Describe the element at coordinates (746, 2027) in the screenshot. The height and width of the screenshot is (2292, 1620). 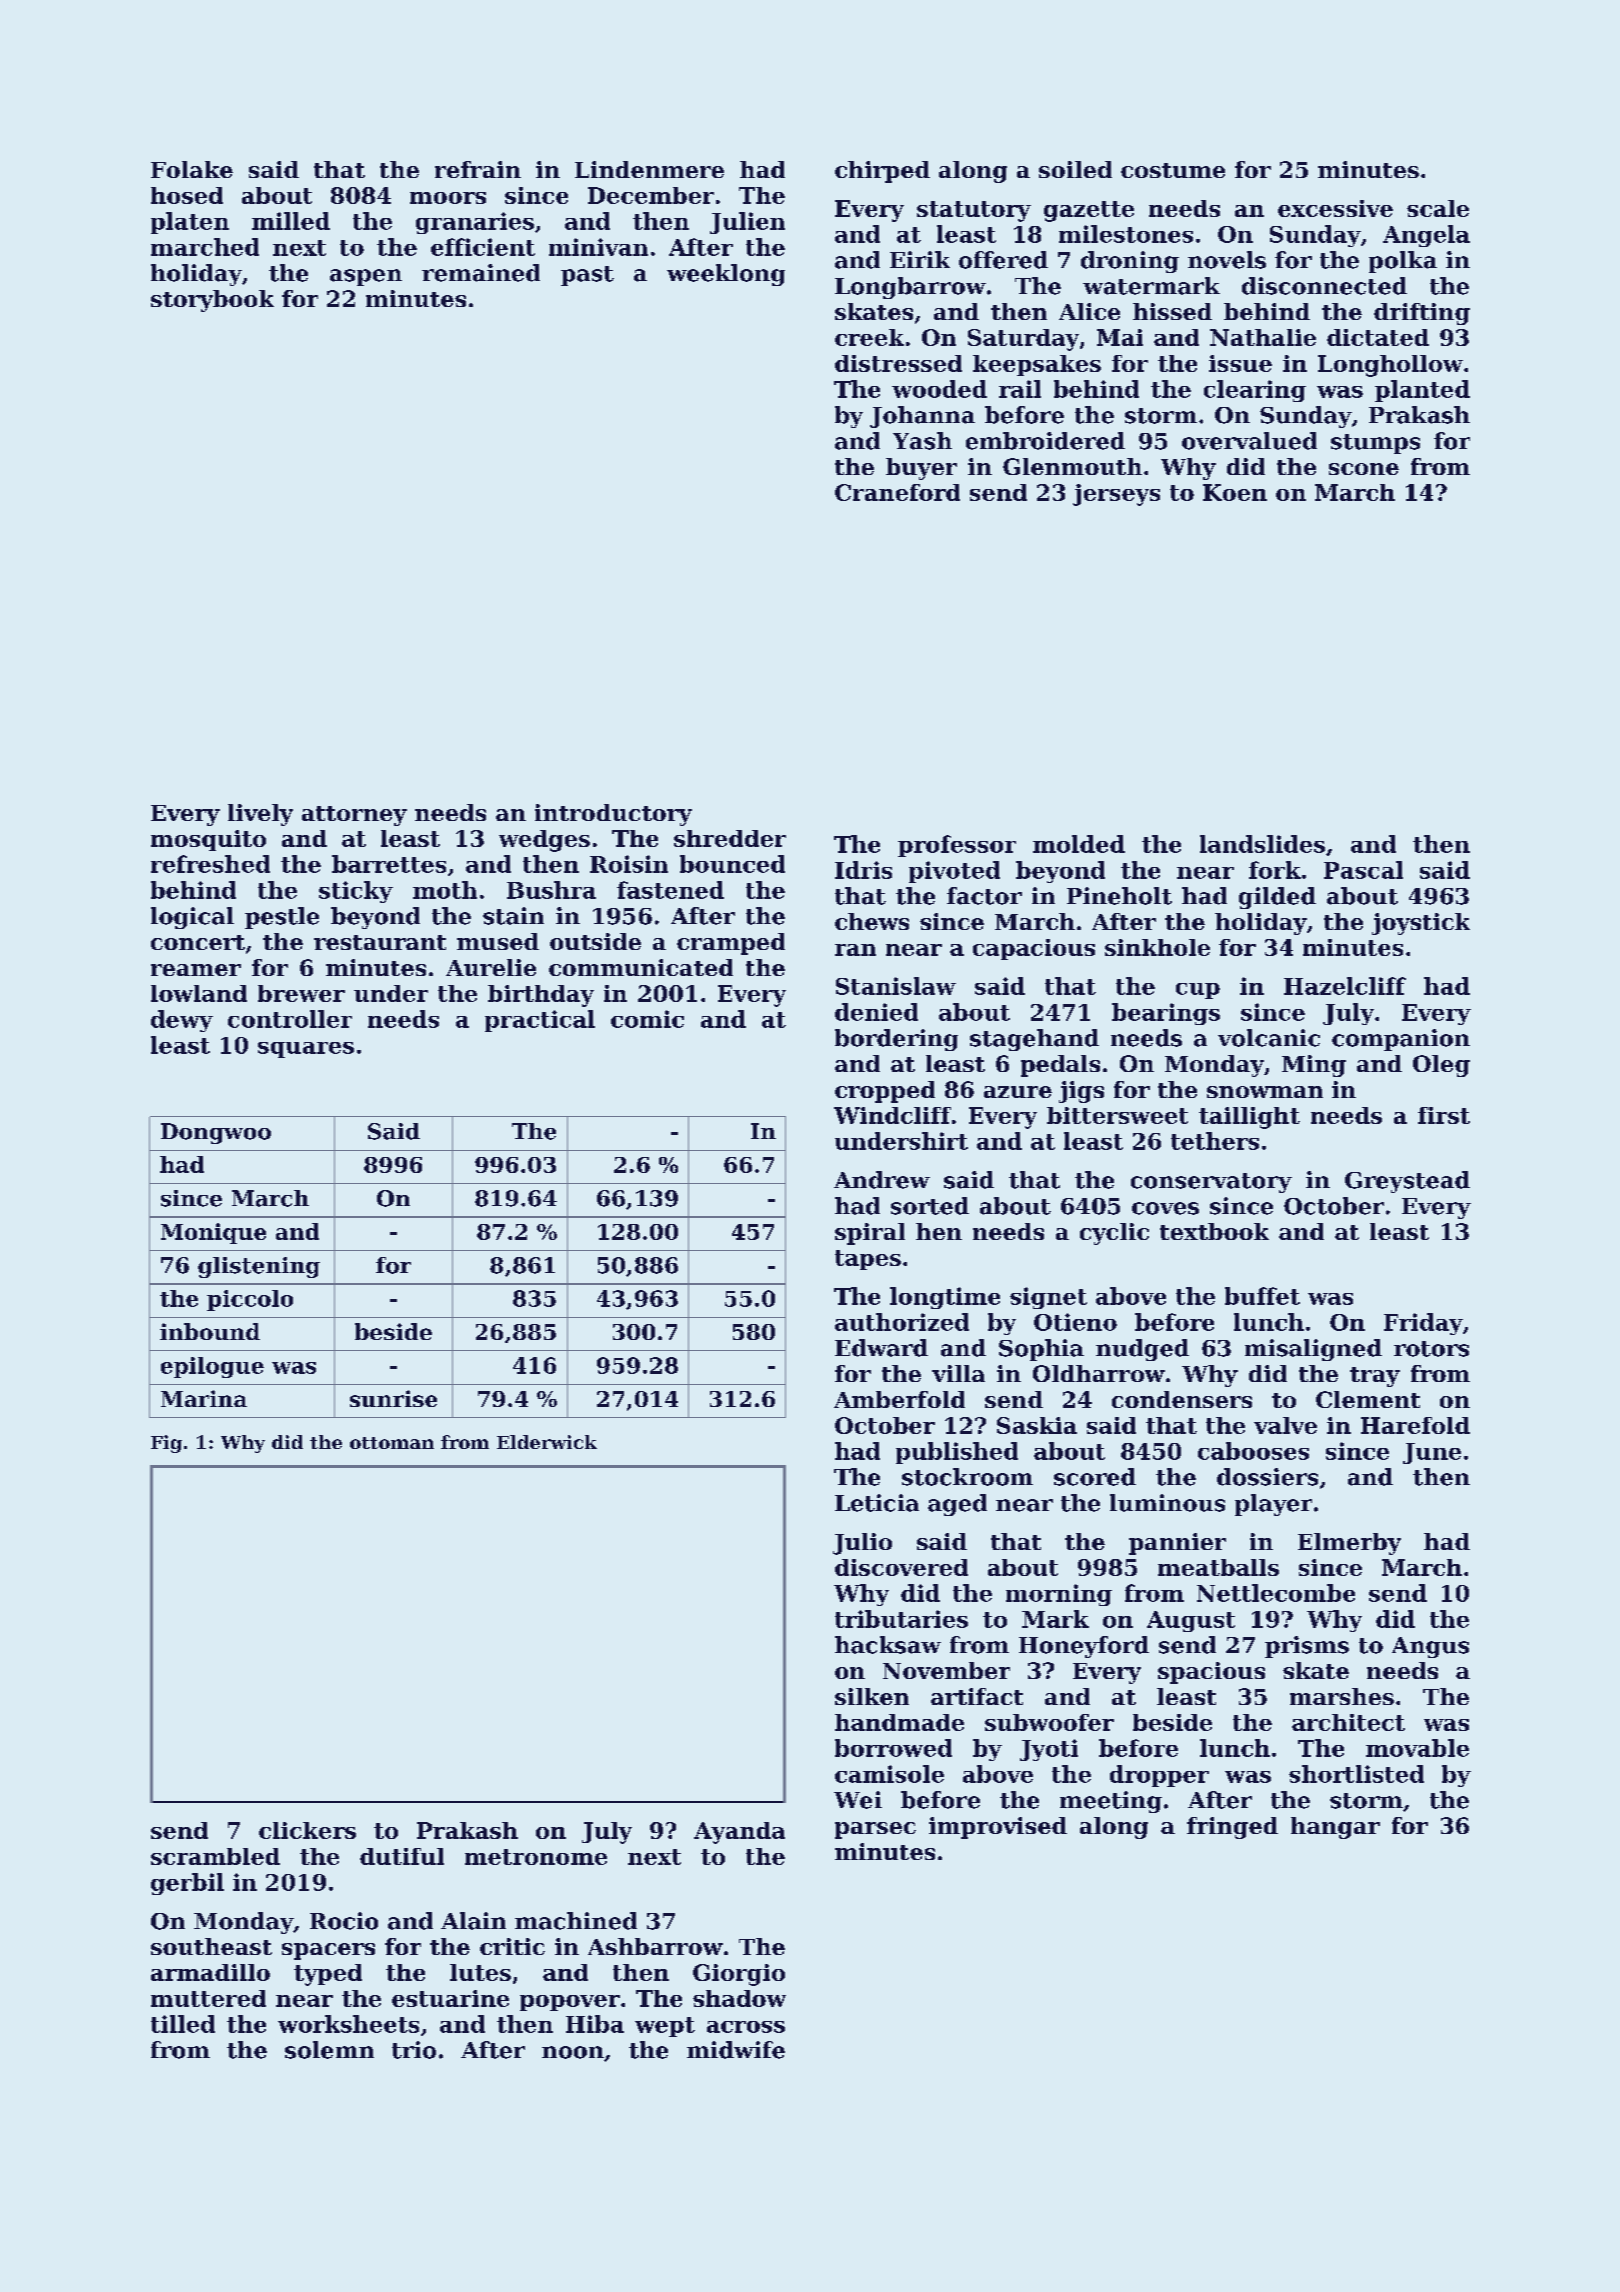
I see `across` at that location.
